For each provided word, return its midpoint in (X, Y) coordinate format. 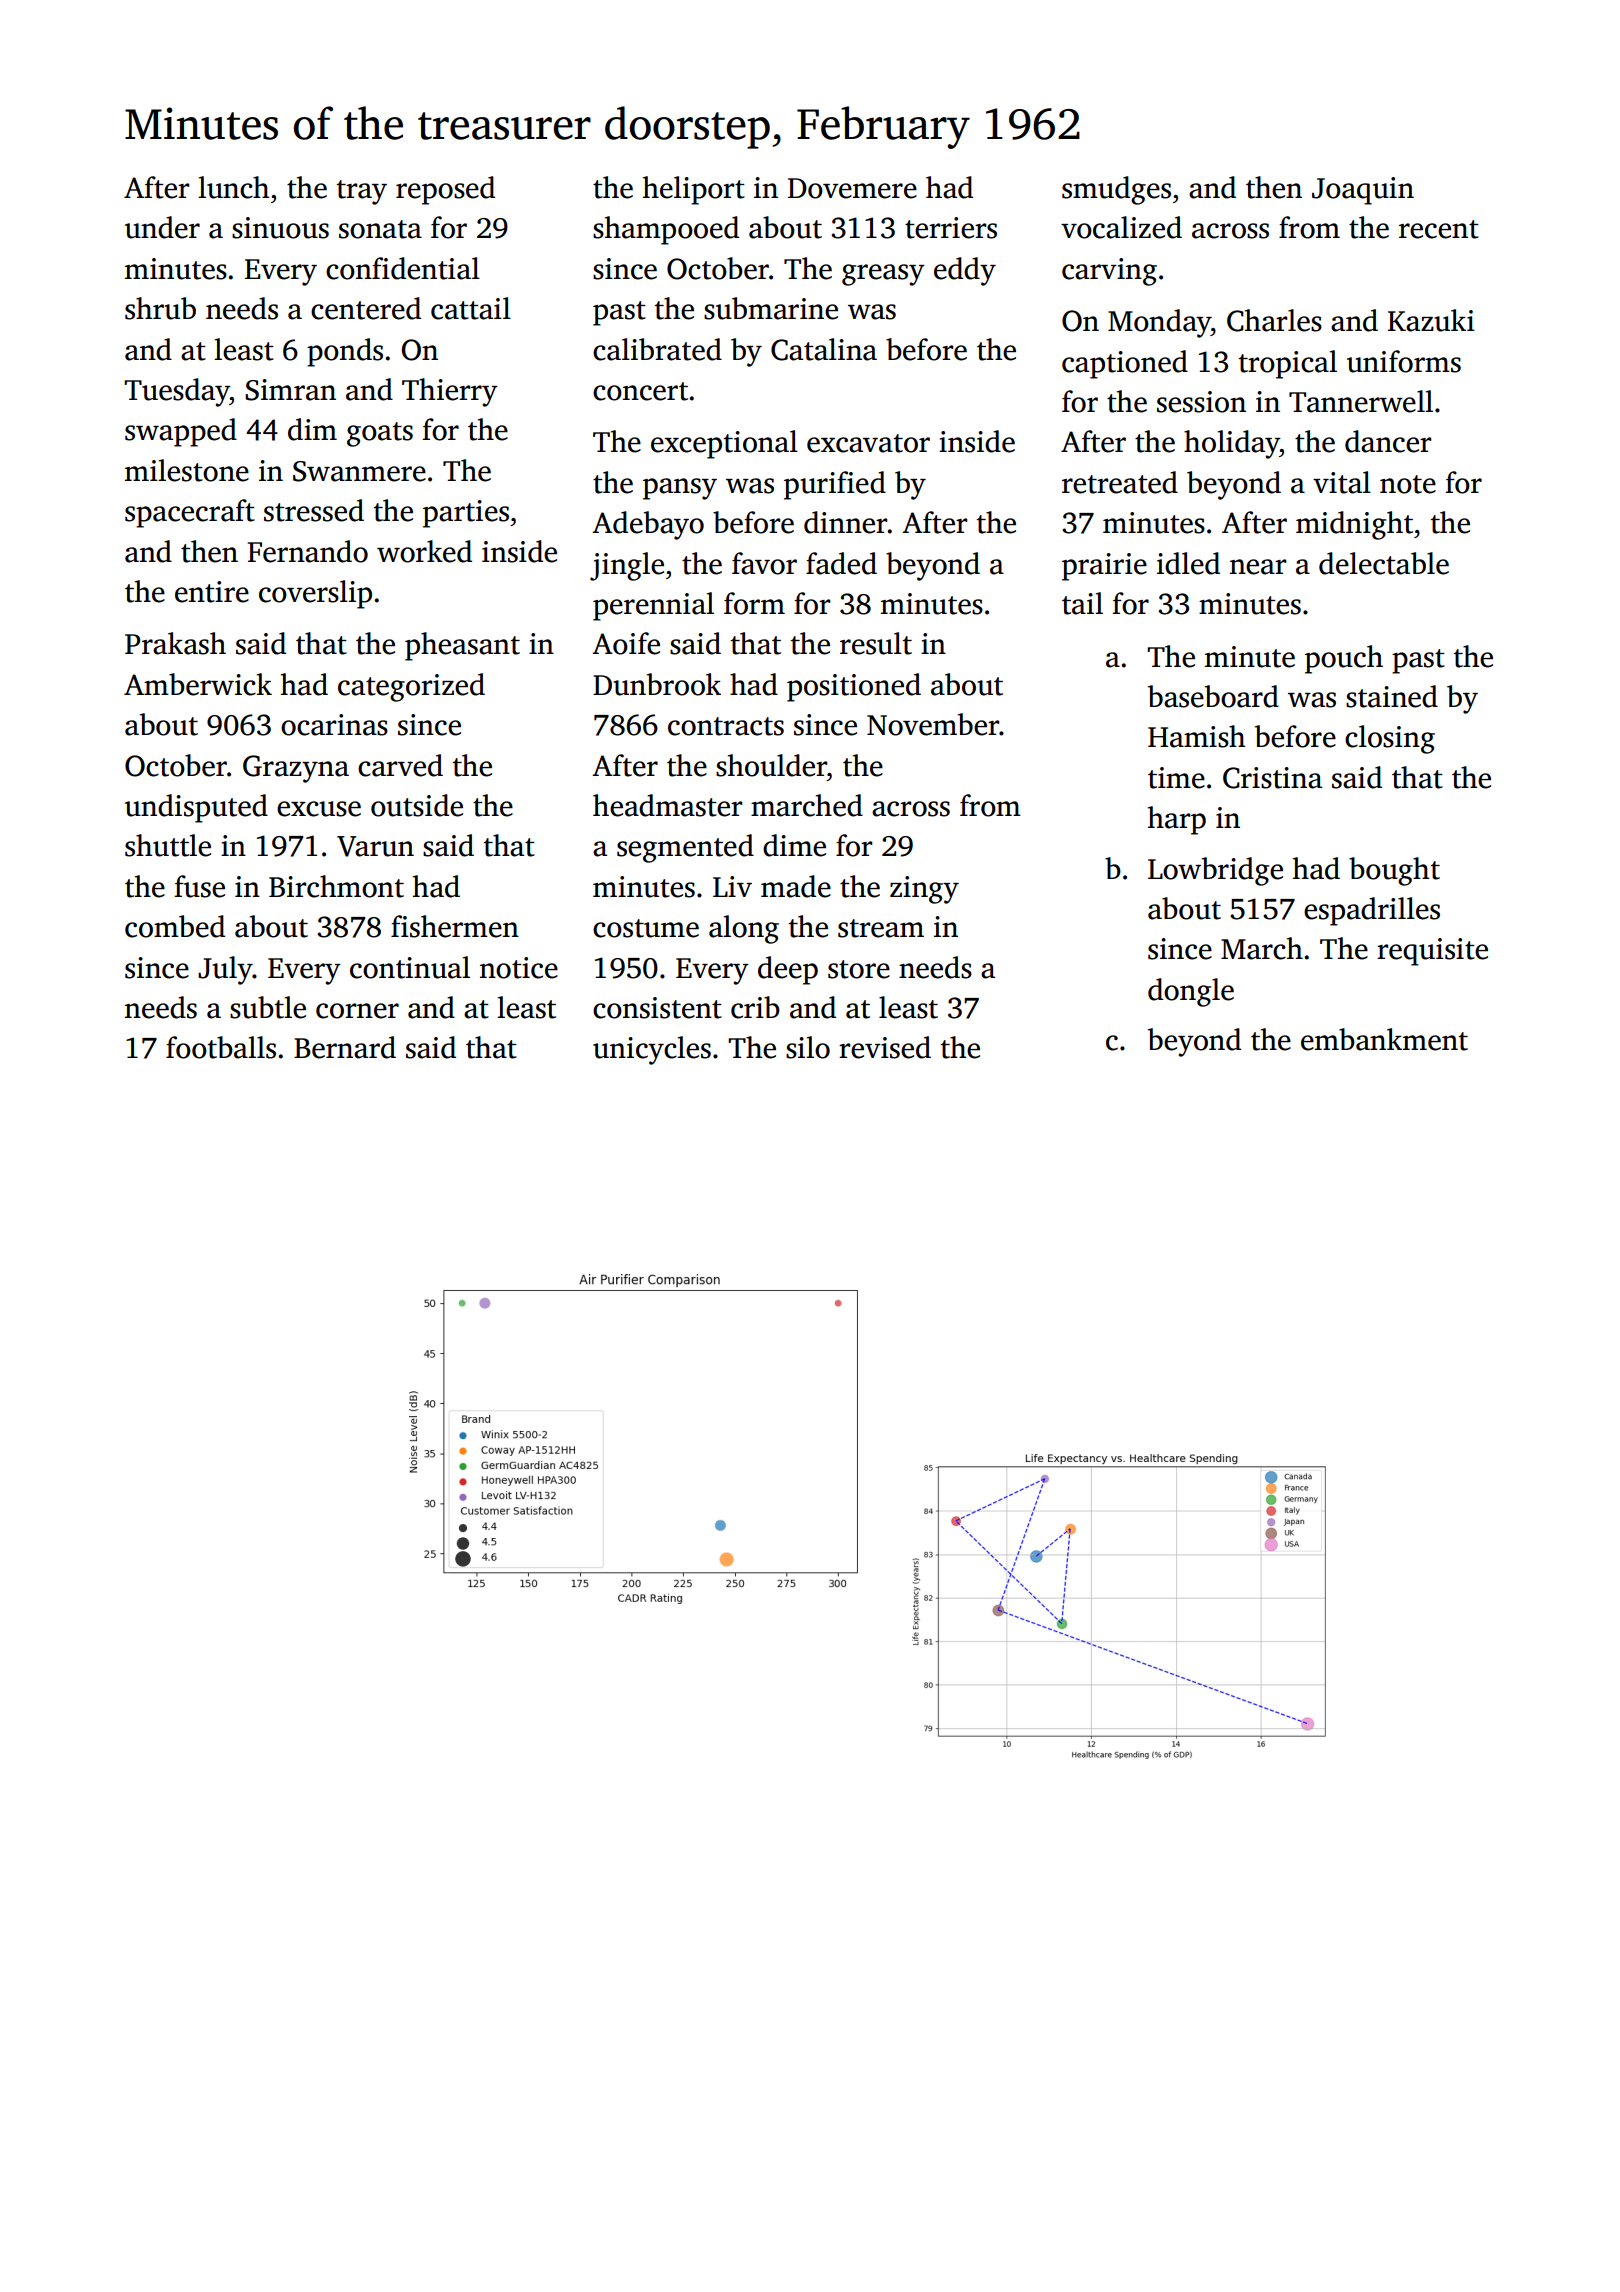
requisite (1432, 952)
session (1201, 402)
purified (835, 485)
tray (362, 192)
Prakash (175, 643)
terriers (951, 228)
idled (1188, 563)
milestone (187, 470)
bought (1394, 871)
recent (1439, 229)
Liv (732, 886)
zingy (924, 890)
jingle (627, 566)
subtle (268, 1007)
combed (175, 926)
